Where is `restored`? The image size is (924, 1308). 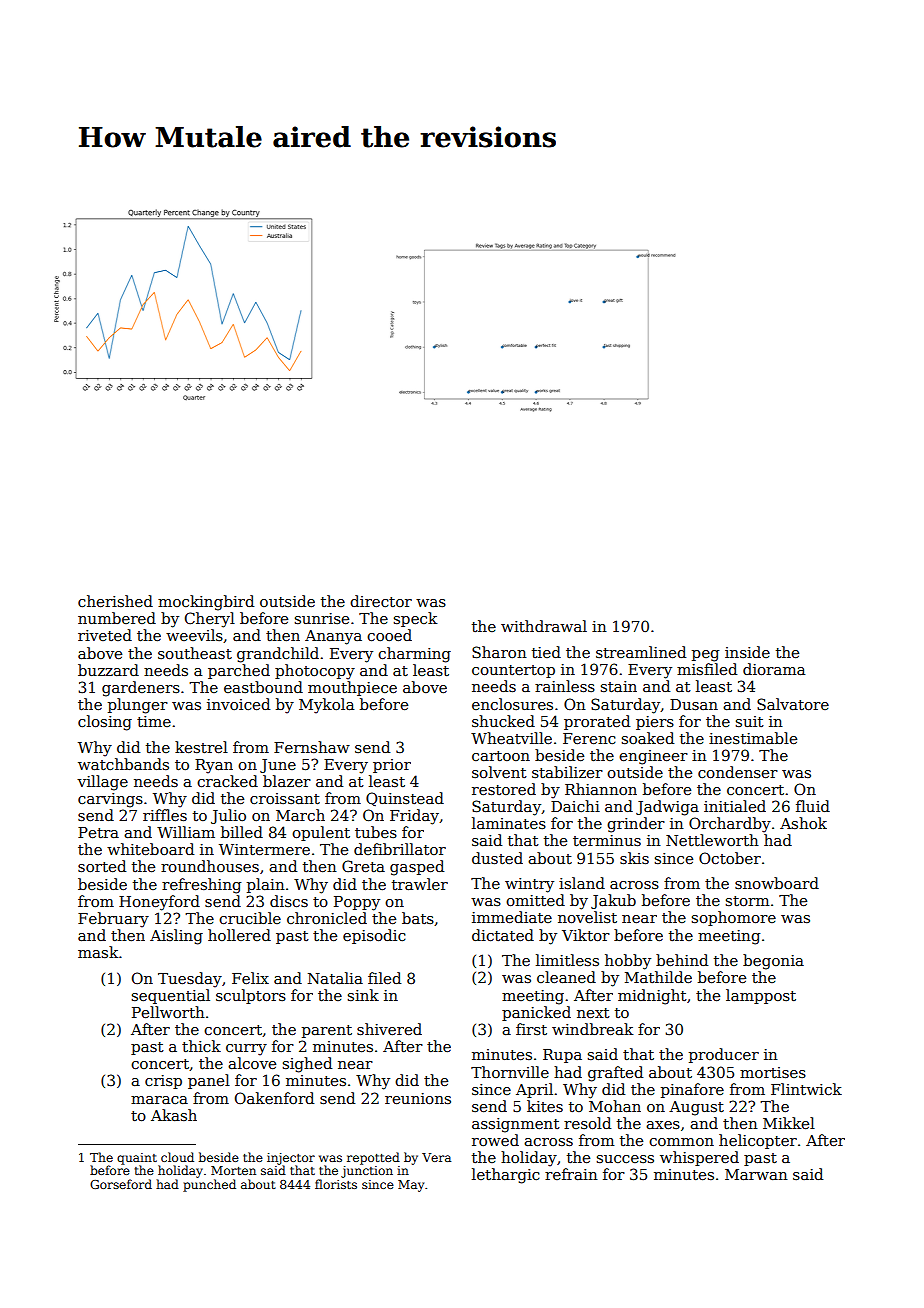 restored is located at coordinates (504, 789).
